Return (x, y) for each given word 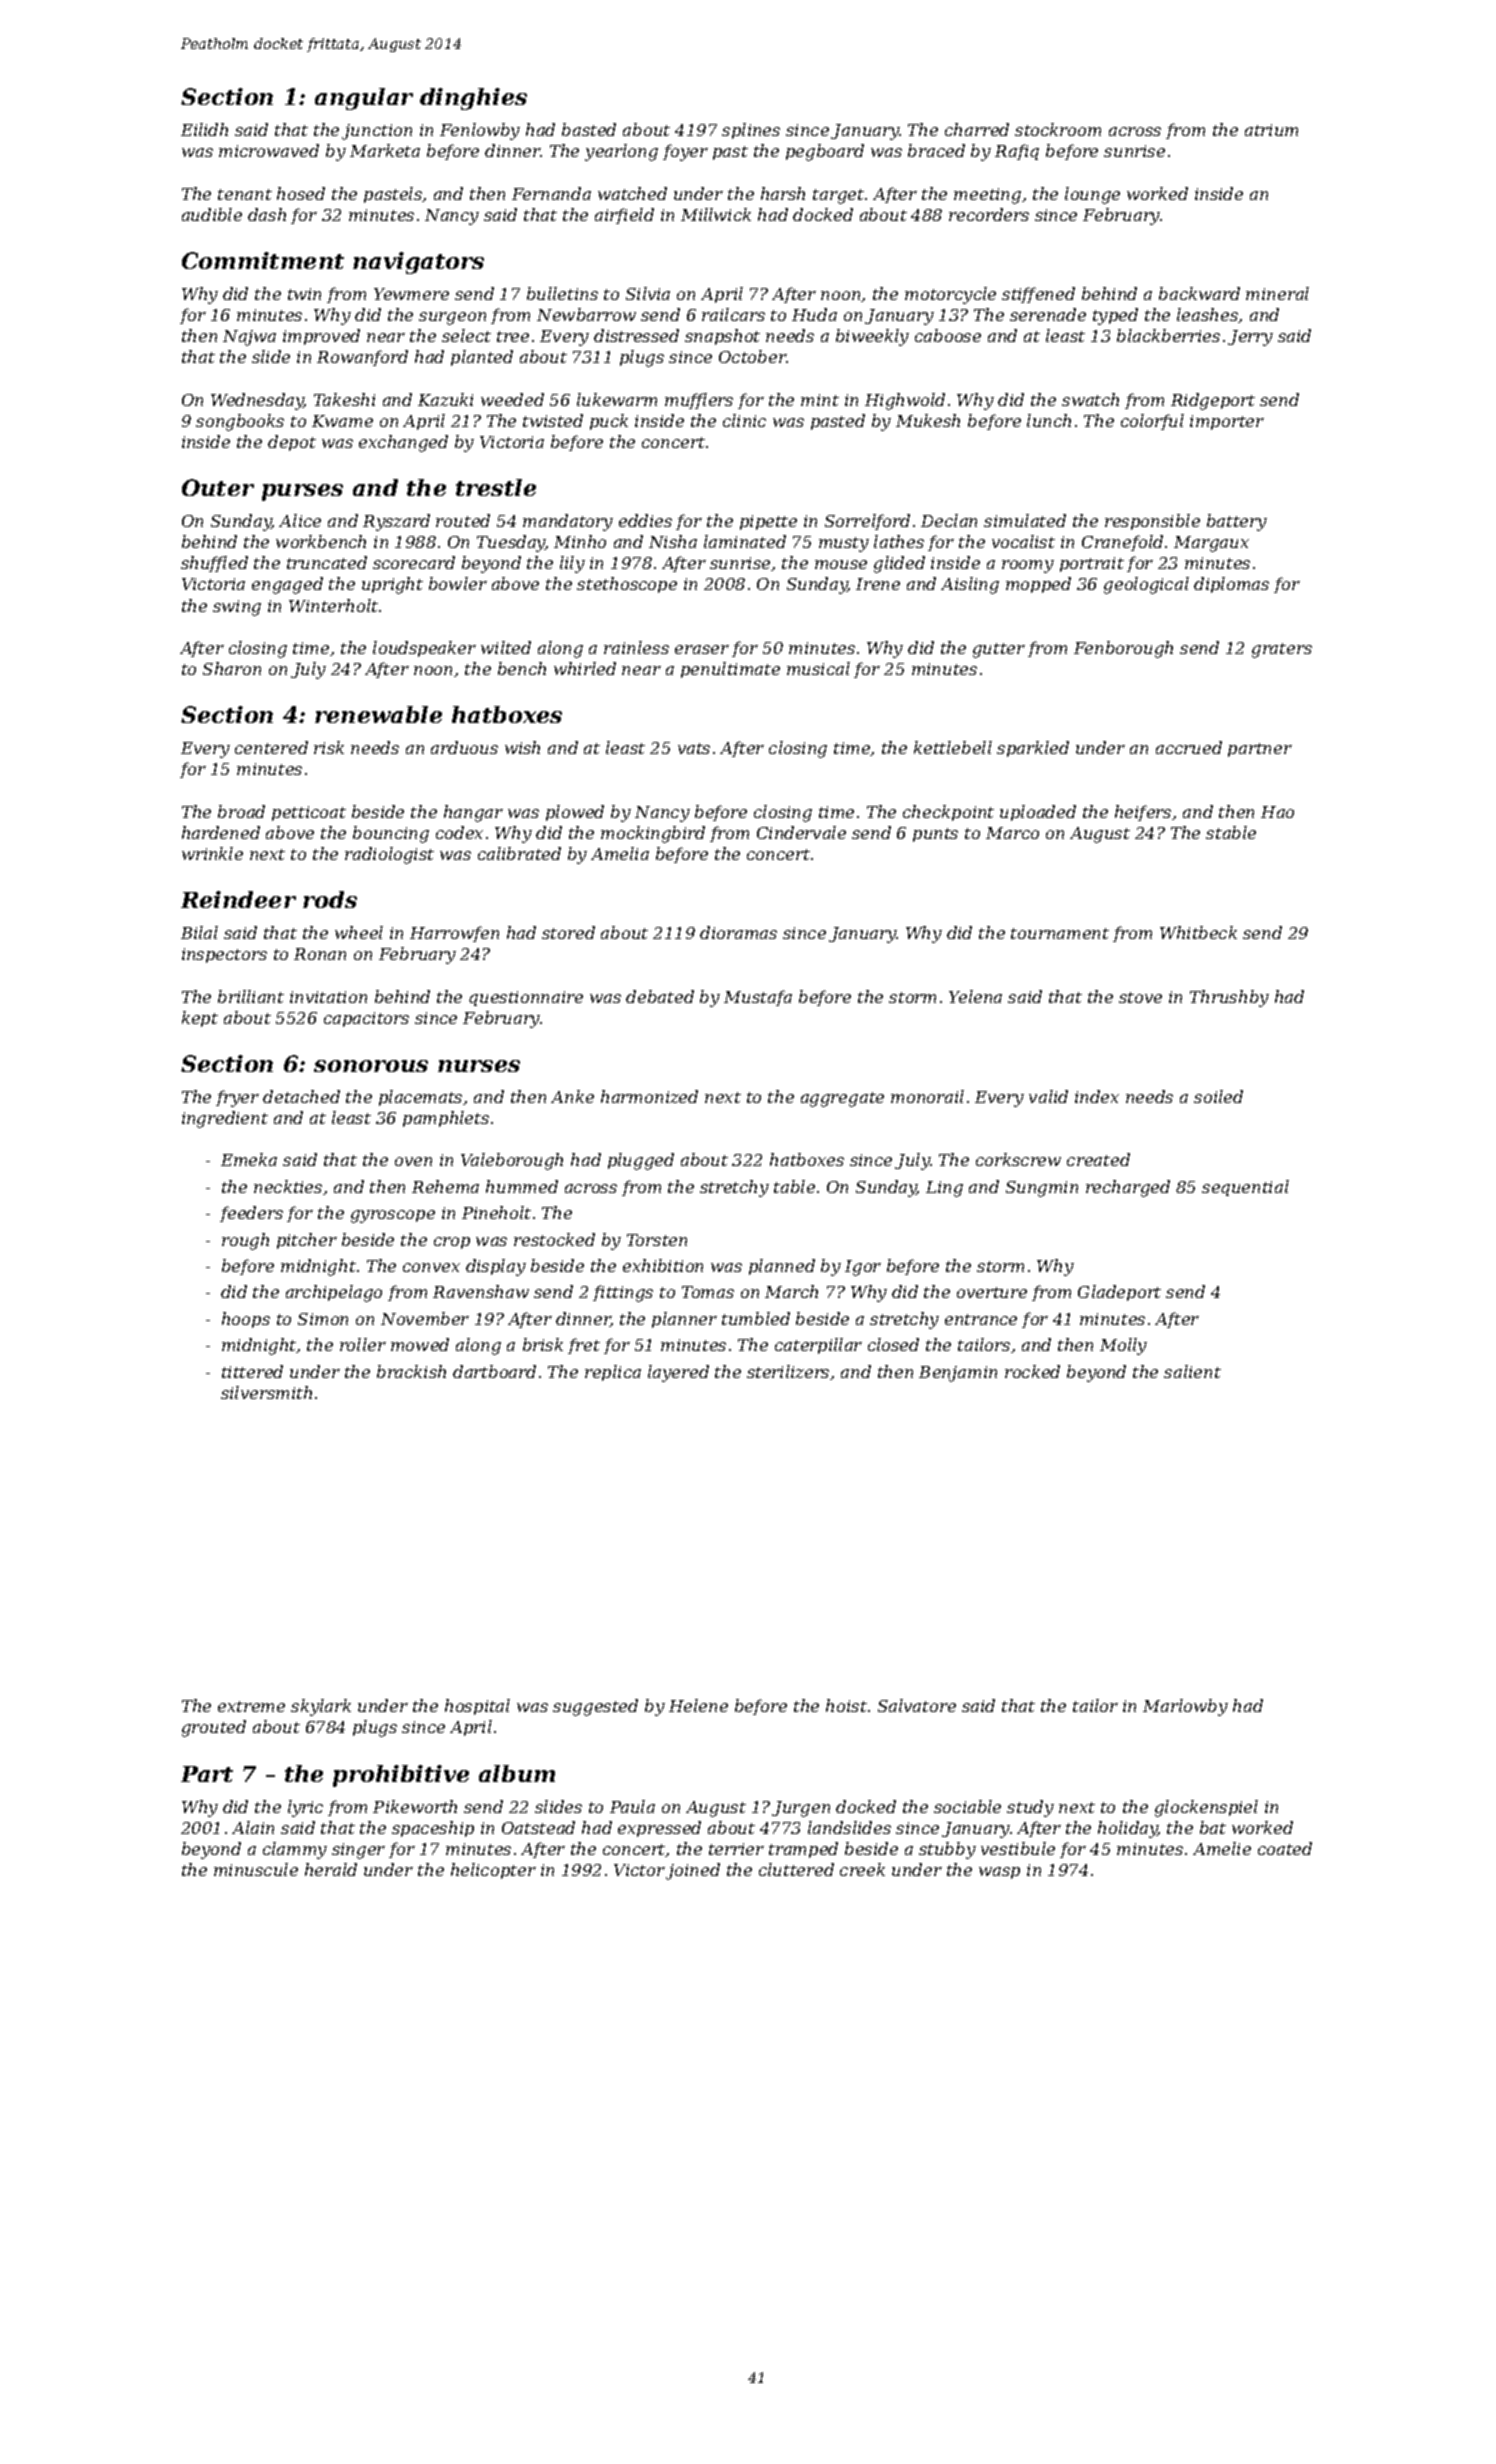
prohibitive (401, 1776)
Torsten (657, 1240)
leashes (1208, 315)
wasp (999, 1873)
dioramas (738, 932)
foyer (685, 152)
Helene (698, 1705)
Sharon (232, 668)
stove (1140, 997)
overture (992, 1292)
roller (363, 1344)
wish (522, 747)
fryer (237, 1098)
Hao (1277, 812)
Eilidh (204, 129)
